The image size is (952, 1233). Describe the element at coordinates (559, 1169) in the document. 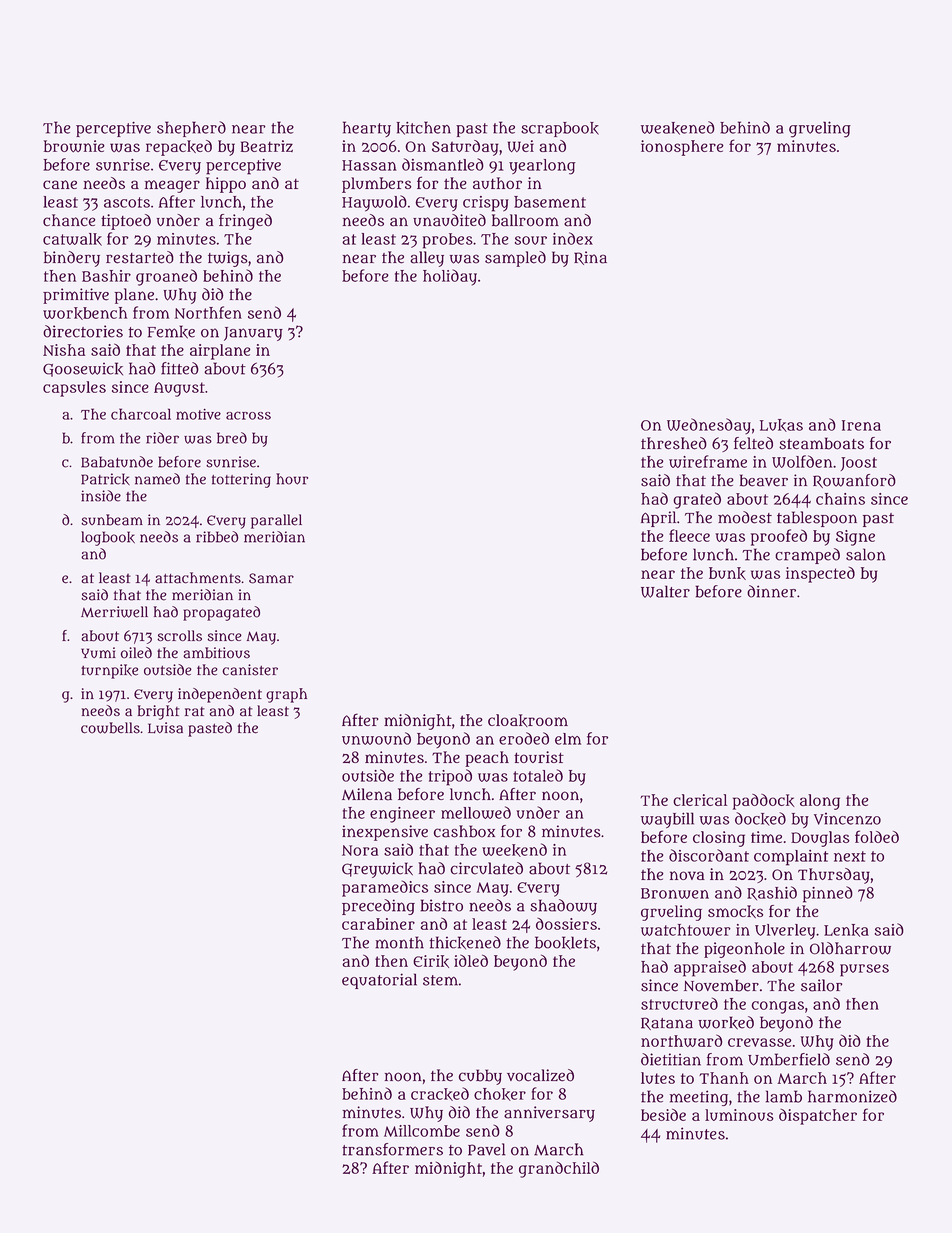

I see `grandchild` at that location.
